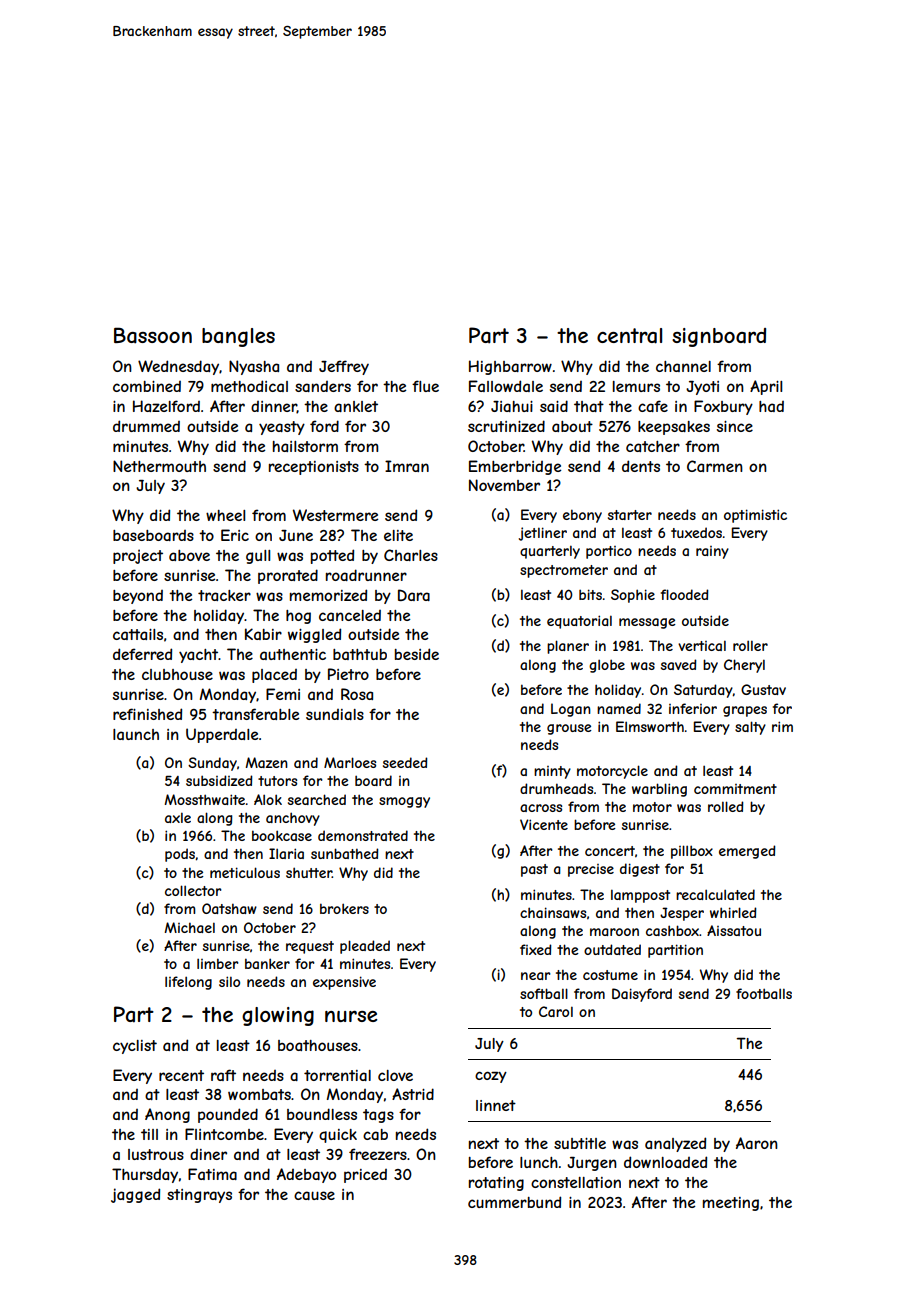 This screenshot has height=1316, width=908. I want to click on priced, so click(365, 1176).
